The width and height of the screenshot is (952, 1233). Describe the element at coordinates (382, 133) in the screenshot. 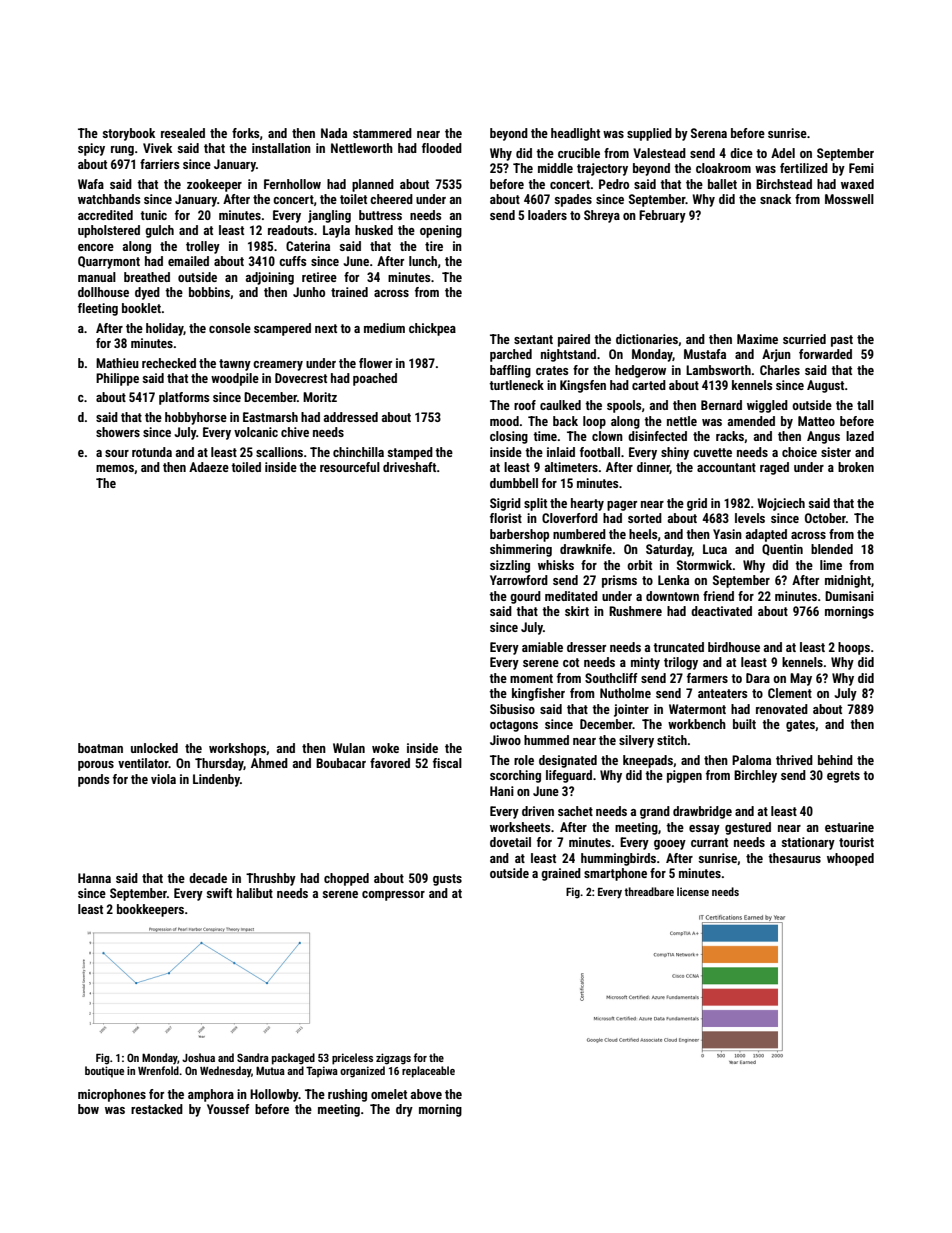

I see `stammered` at that location.
